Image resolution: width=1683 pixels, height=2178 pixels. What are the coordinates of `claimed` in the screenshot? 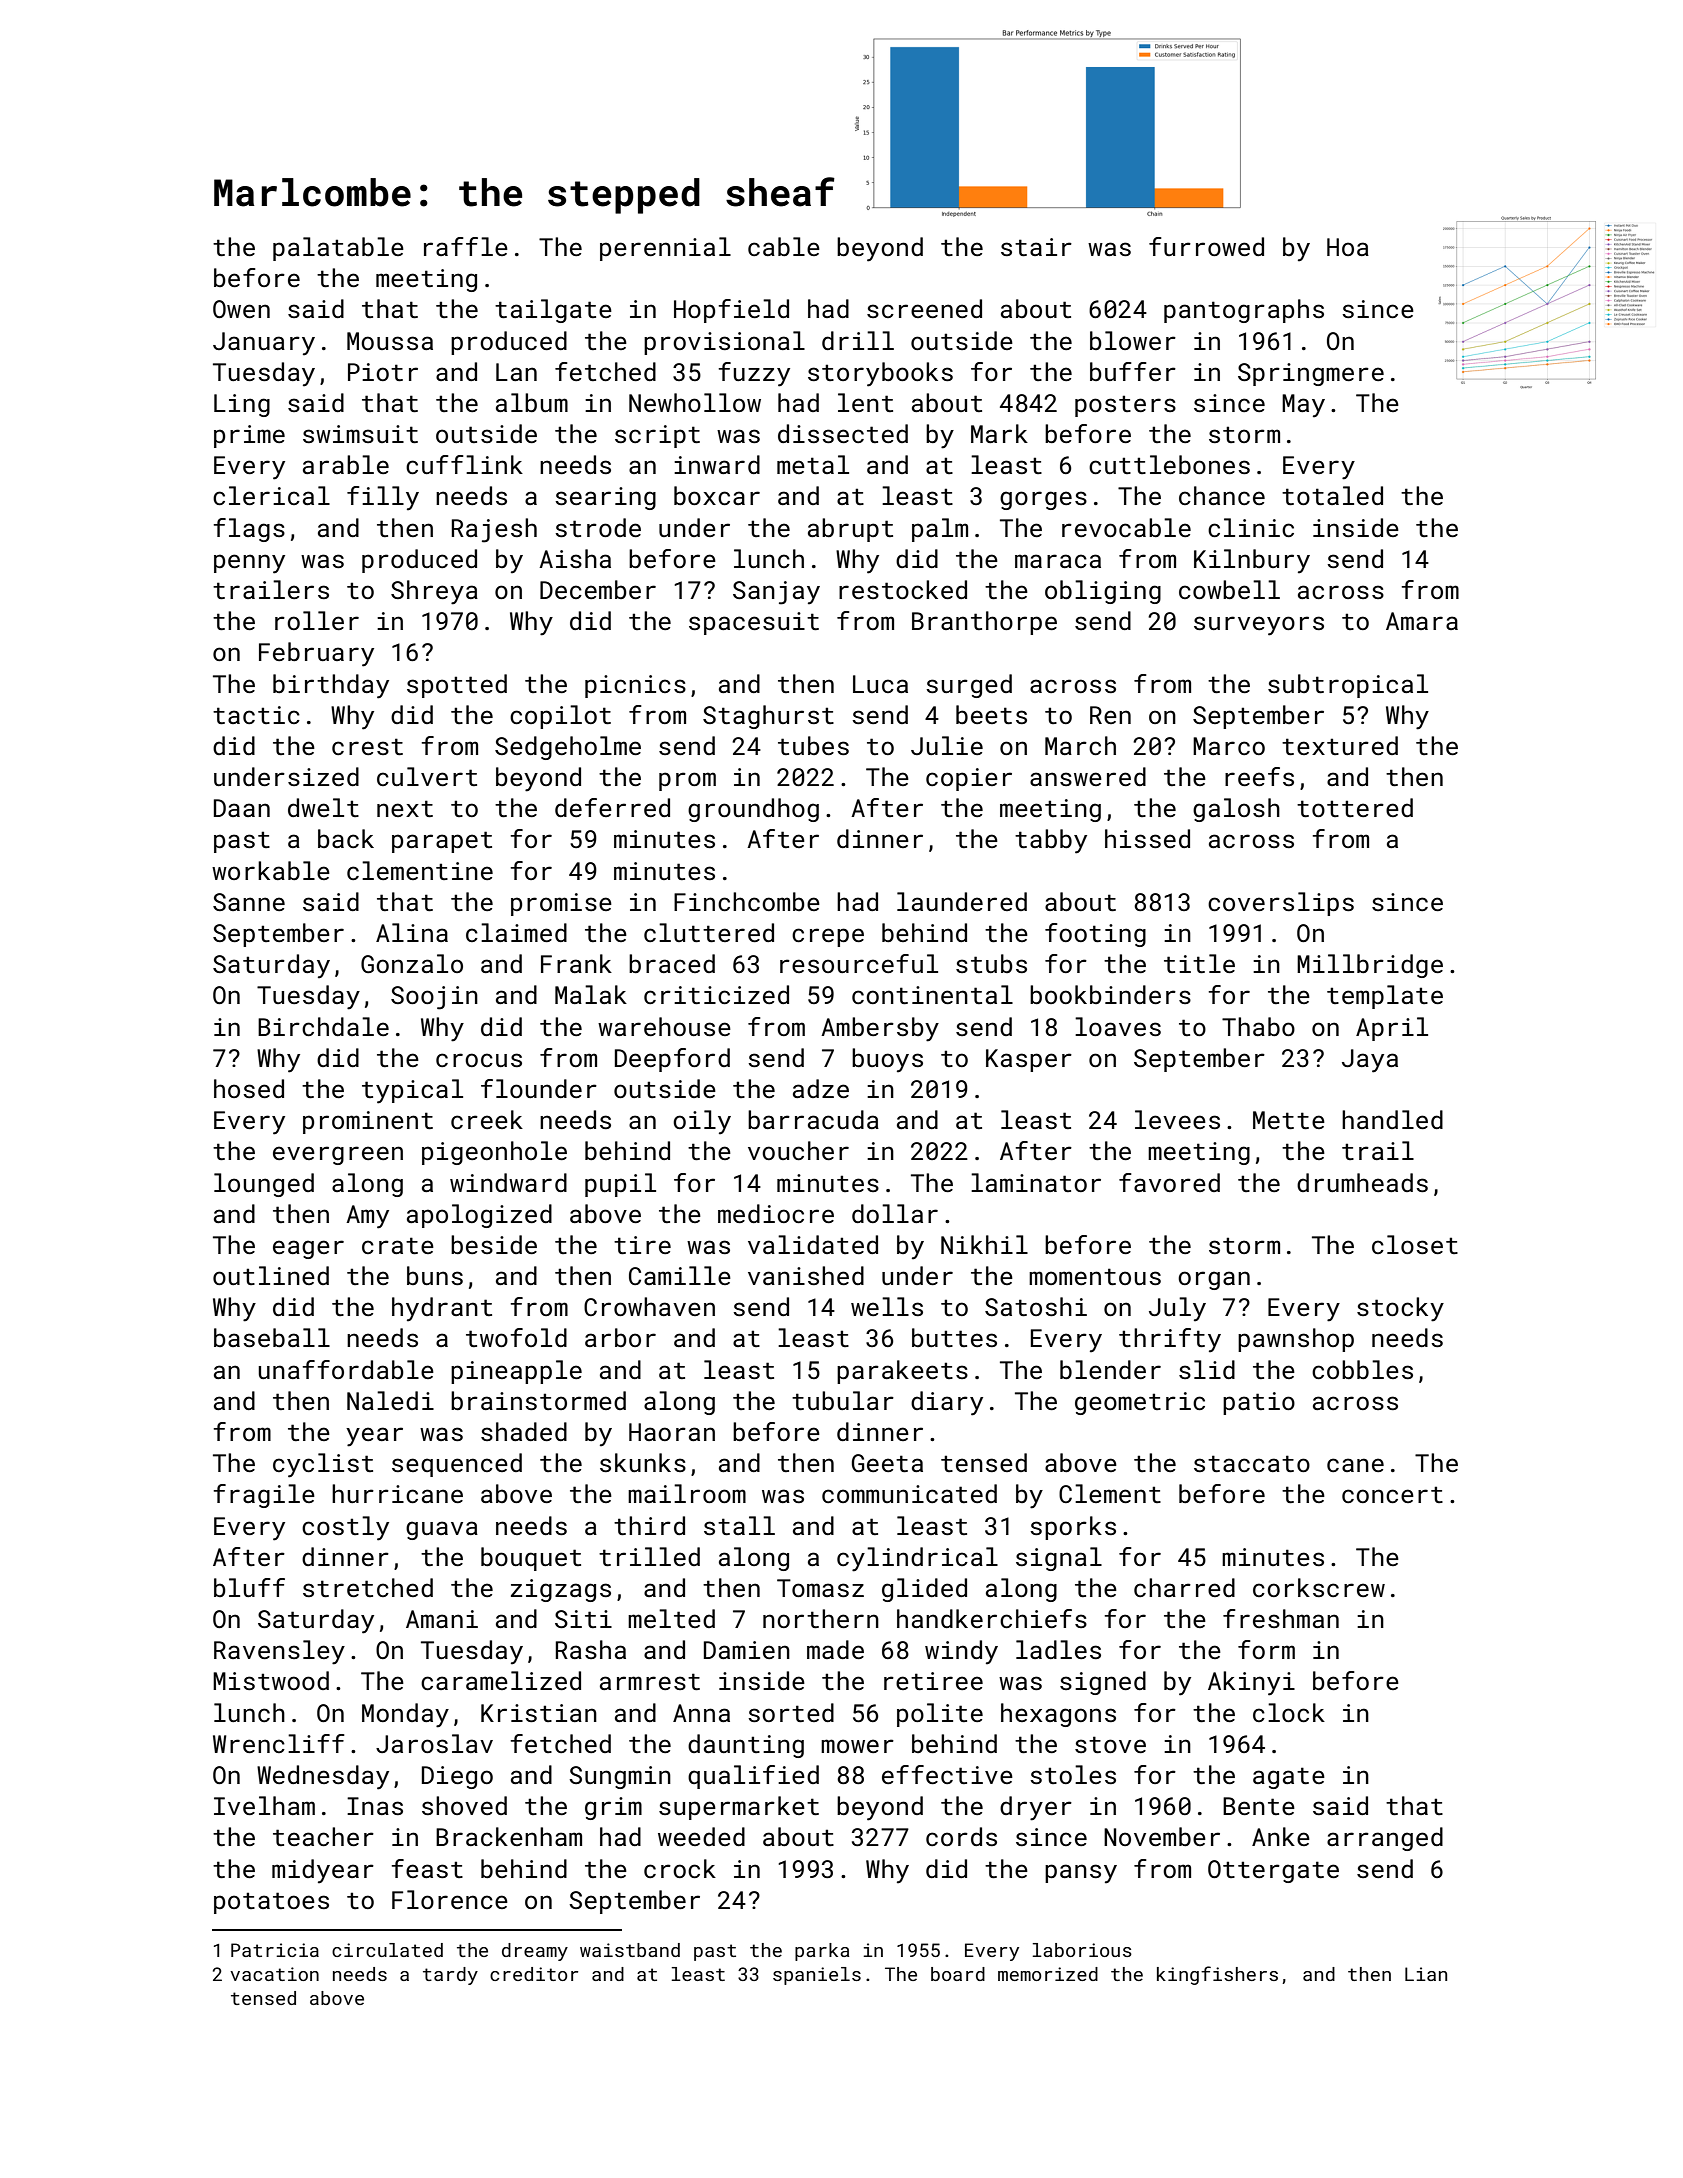 It's located at (516, 932).
